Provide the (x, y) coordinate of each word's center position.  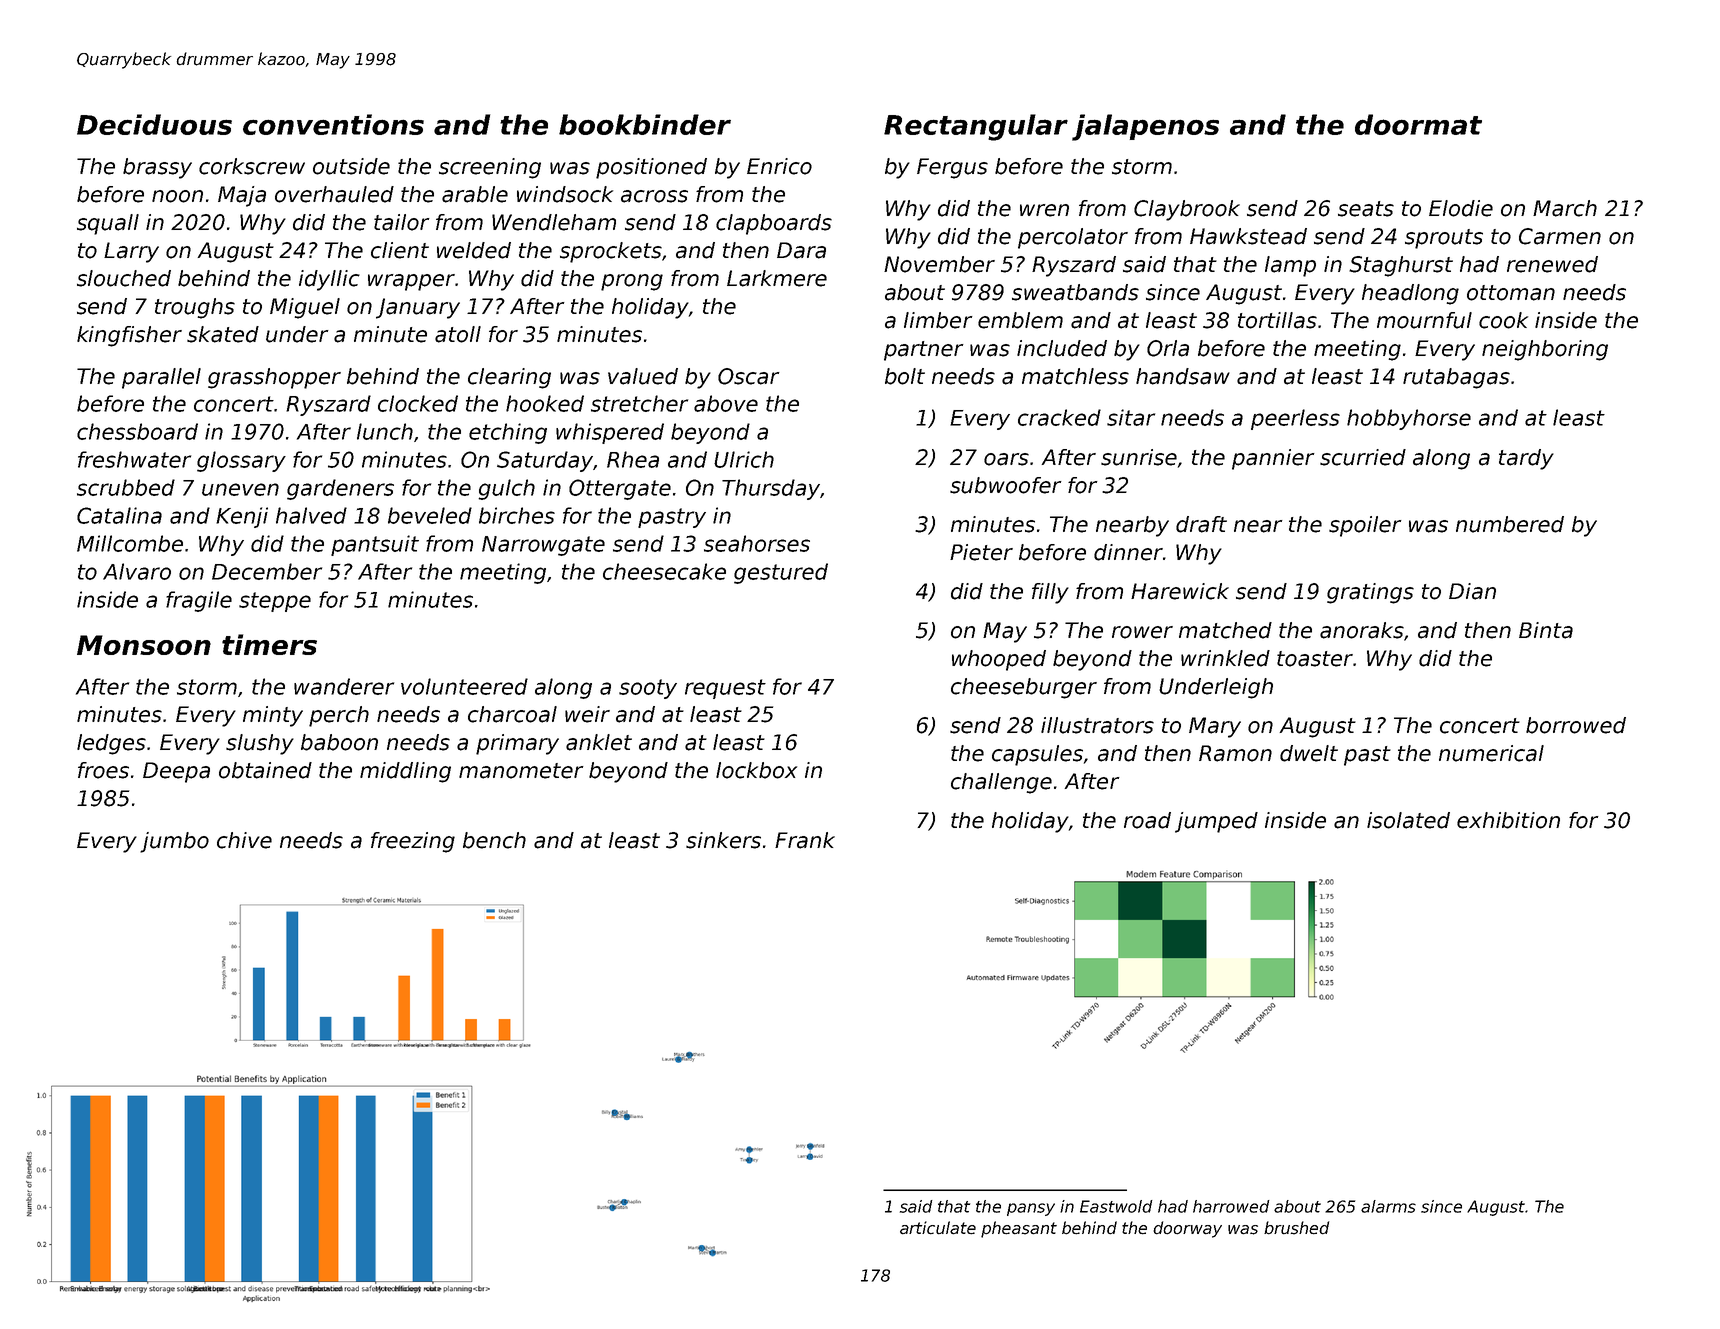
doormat (1418, 124)
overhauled (334, 194)
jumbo (174, 842)
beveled (430, 515)
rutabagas (1456, 378)
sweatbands (1075, 292)
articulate (938, 1228)
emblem (1020, 320)
